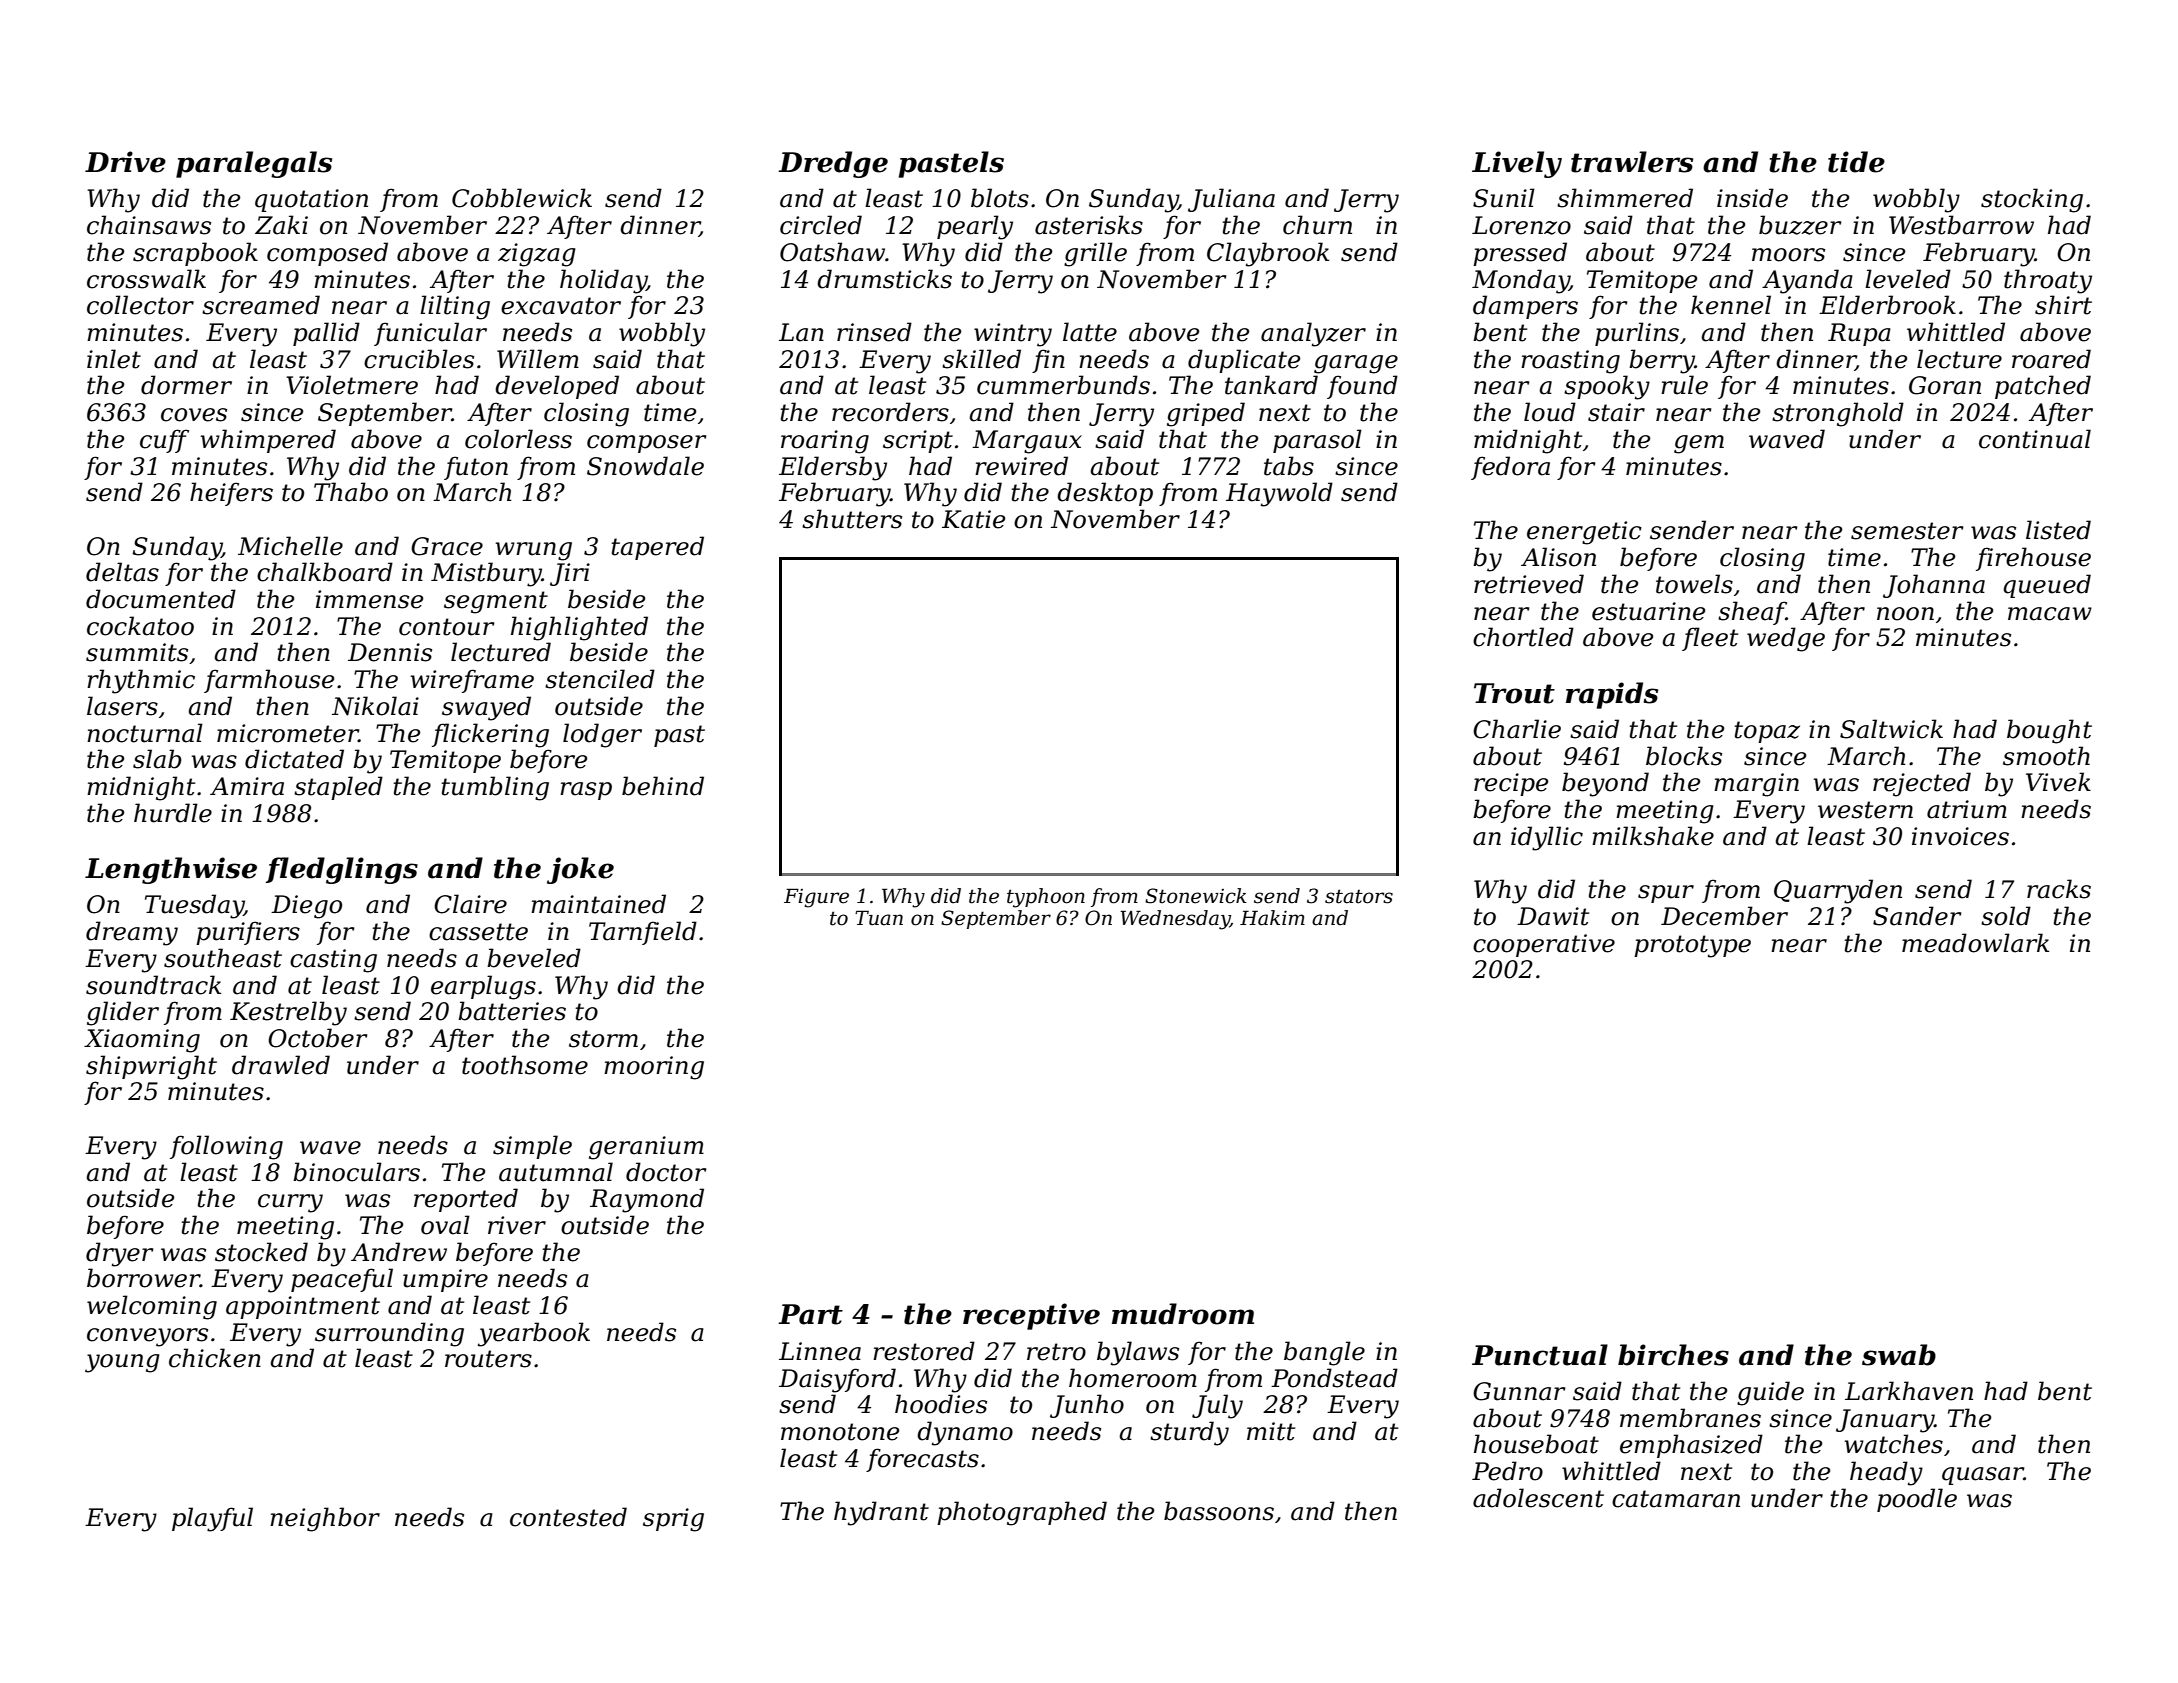 The width and height of the document is (2178, 1683). Describe the element at coordinates (1694, 584) in the document. I see `towels` at that location.
